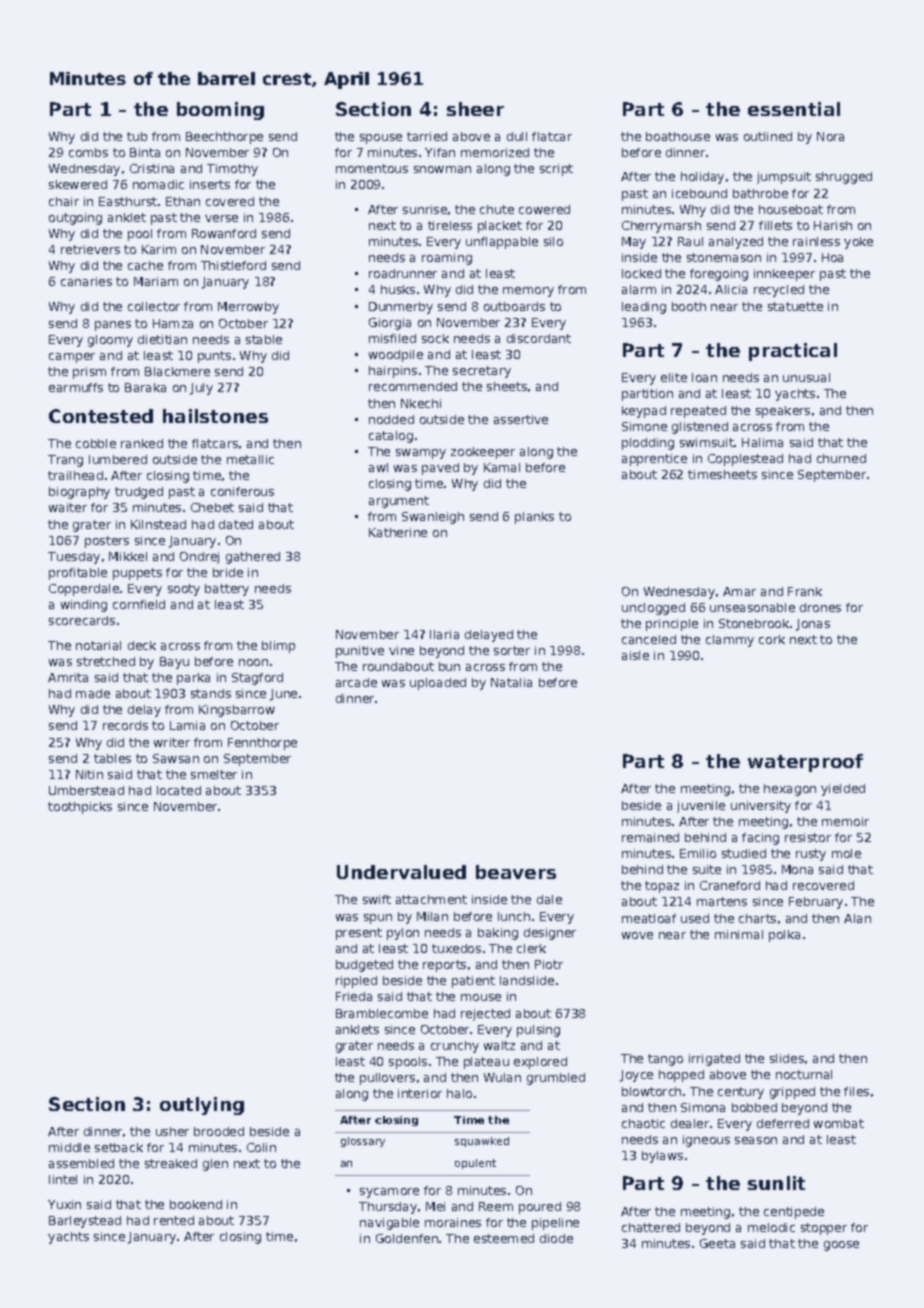 The image size is (924, 1308). I want to click on sunrise, so click(425, 209).
